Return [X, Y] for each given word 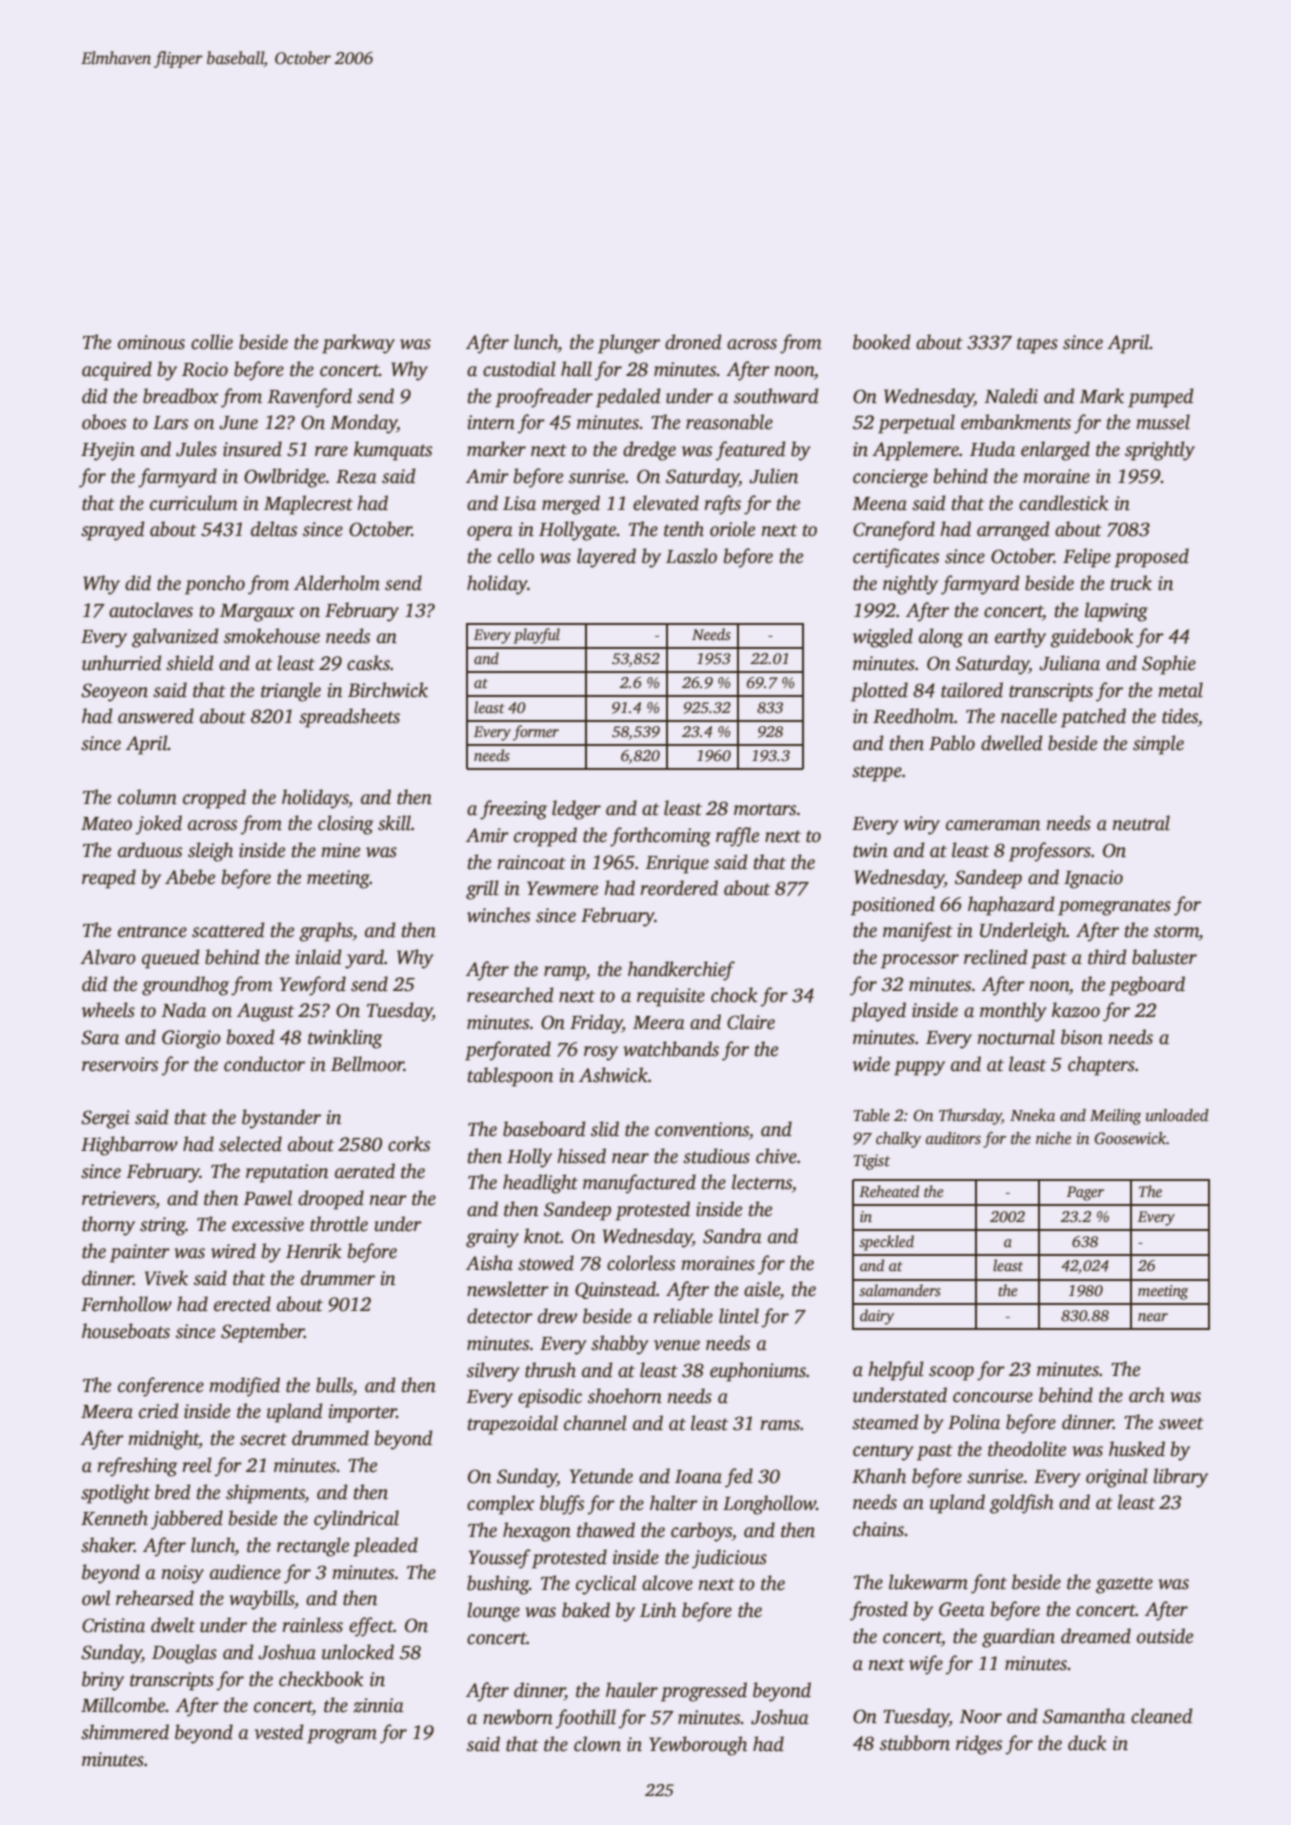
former [536, 733]
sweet [1181, 1423]
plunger [629, 344]
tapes [1037, 345]
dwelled [1012, 743]
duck [1087, 1743]
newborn [518, 1717]
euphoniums [758, 1372]
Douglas [184, 1654]
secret [263, 1439]
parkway [358, 344]
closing [346, 825]
